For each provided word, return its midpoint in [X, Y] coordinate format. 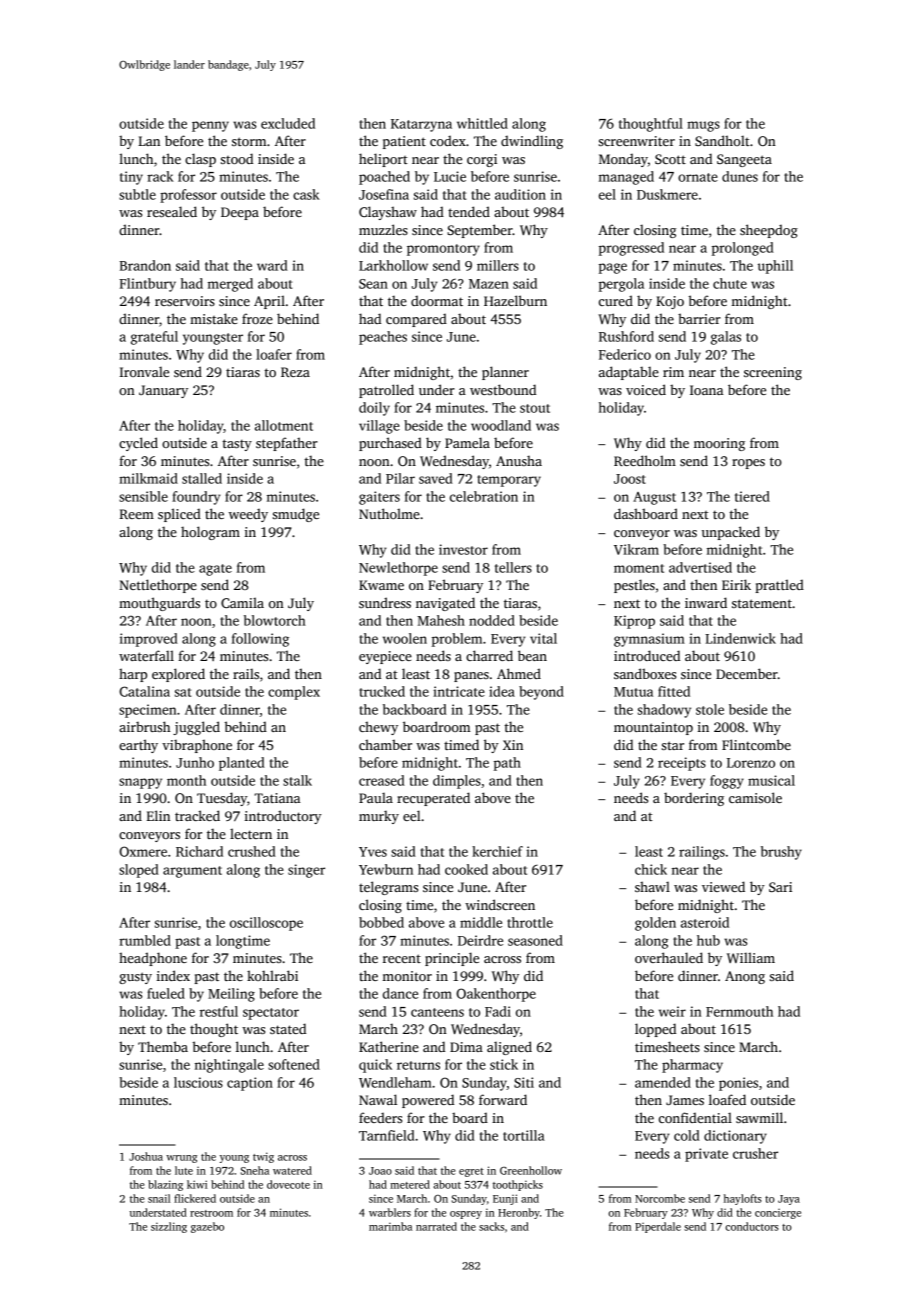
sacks [491, 1226]
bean [532, 655]
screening [773, 373]
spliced [179, 515]
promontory [443, 250]
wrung [181, 1159]
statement [762, 603]
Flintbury [147, 285]
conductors [752, 1226]
